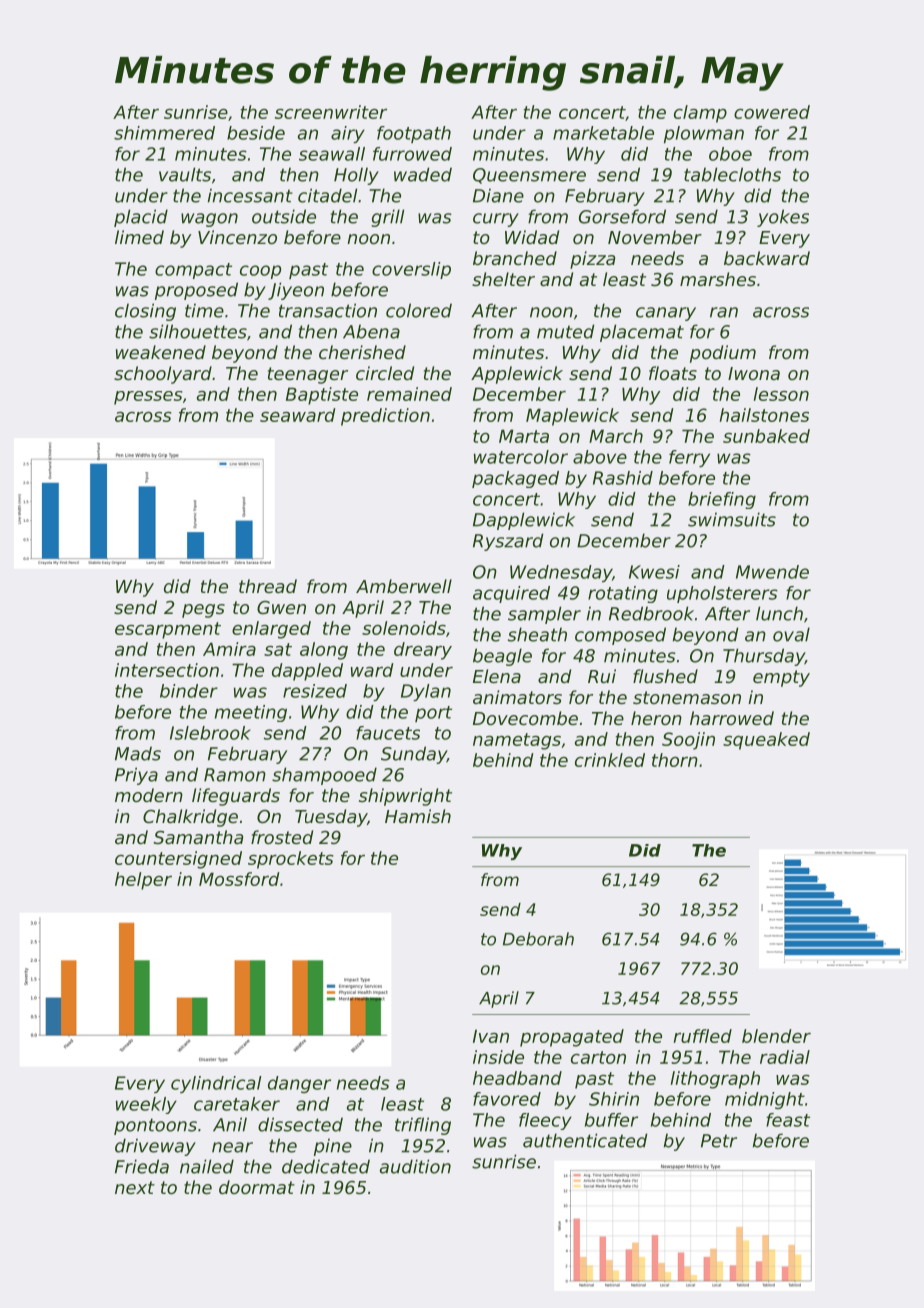  I want to click on solenoids, so click(404, 628).
